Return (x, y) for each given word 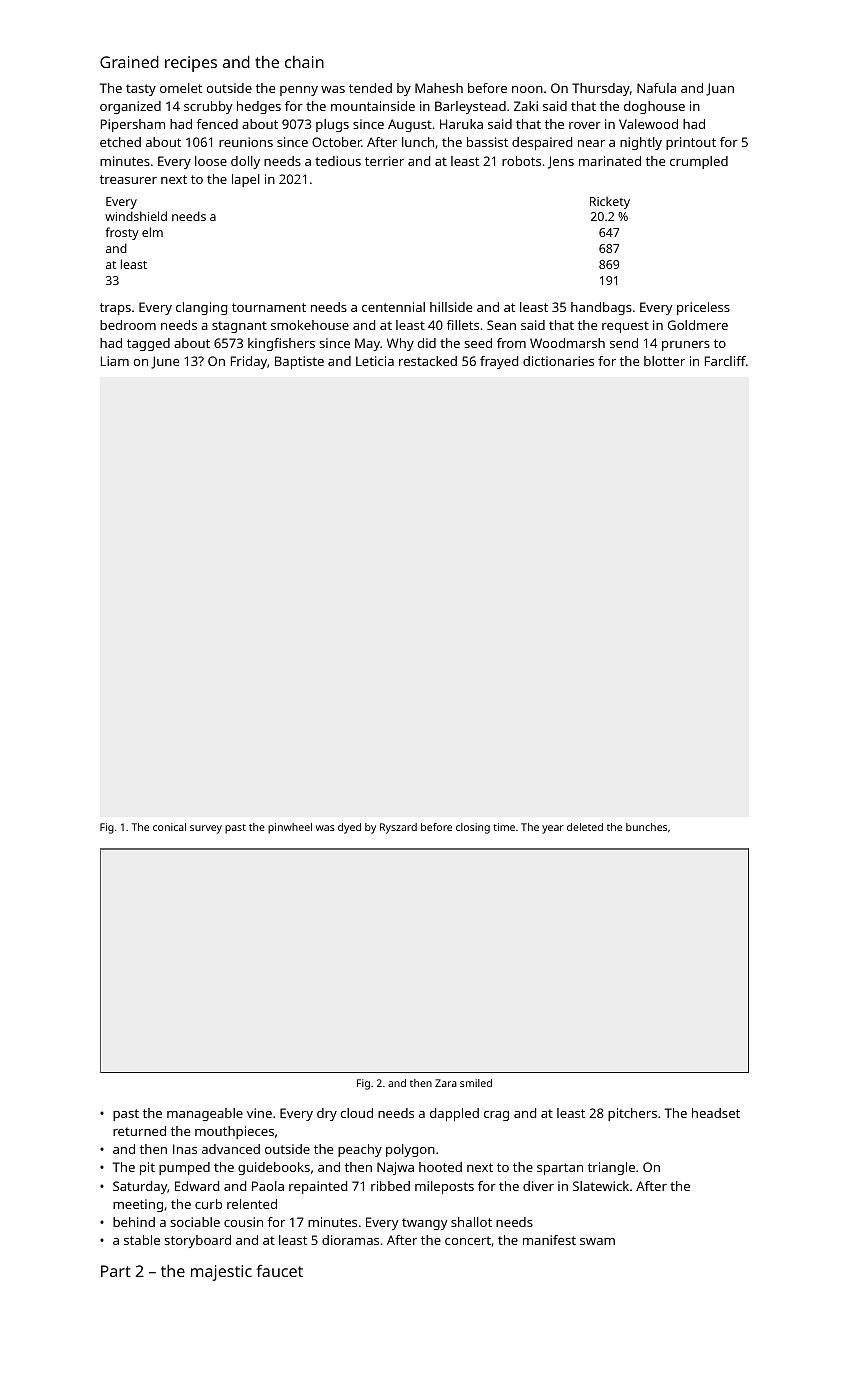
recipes (191, 64)
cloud (357, 1113)
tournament (269, 307)
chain (304, 62)
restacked (428, 361)
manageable (205, 1114)
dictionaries (558, 361)
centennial (393, 307)
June (165, 362)
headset (716, 1113)
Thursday (601, 89)
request (625, 327)
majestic (221, 1273)
